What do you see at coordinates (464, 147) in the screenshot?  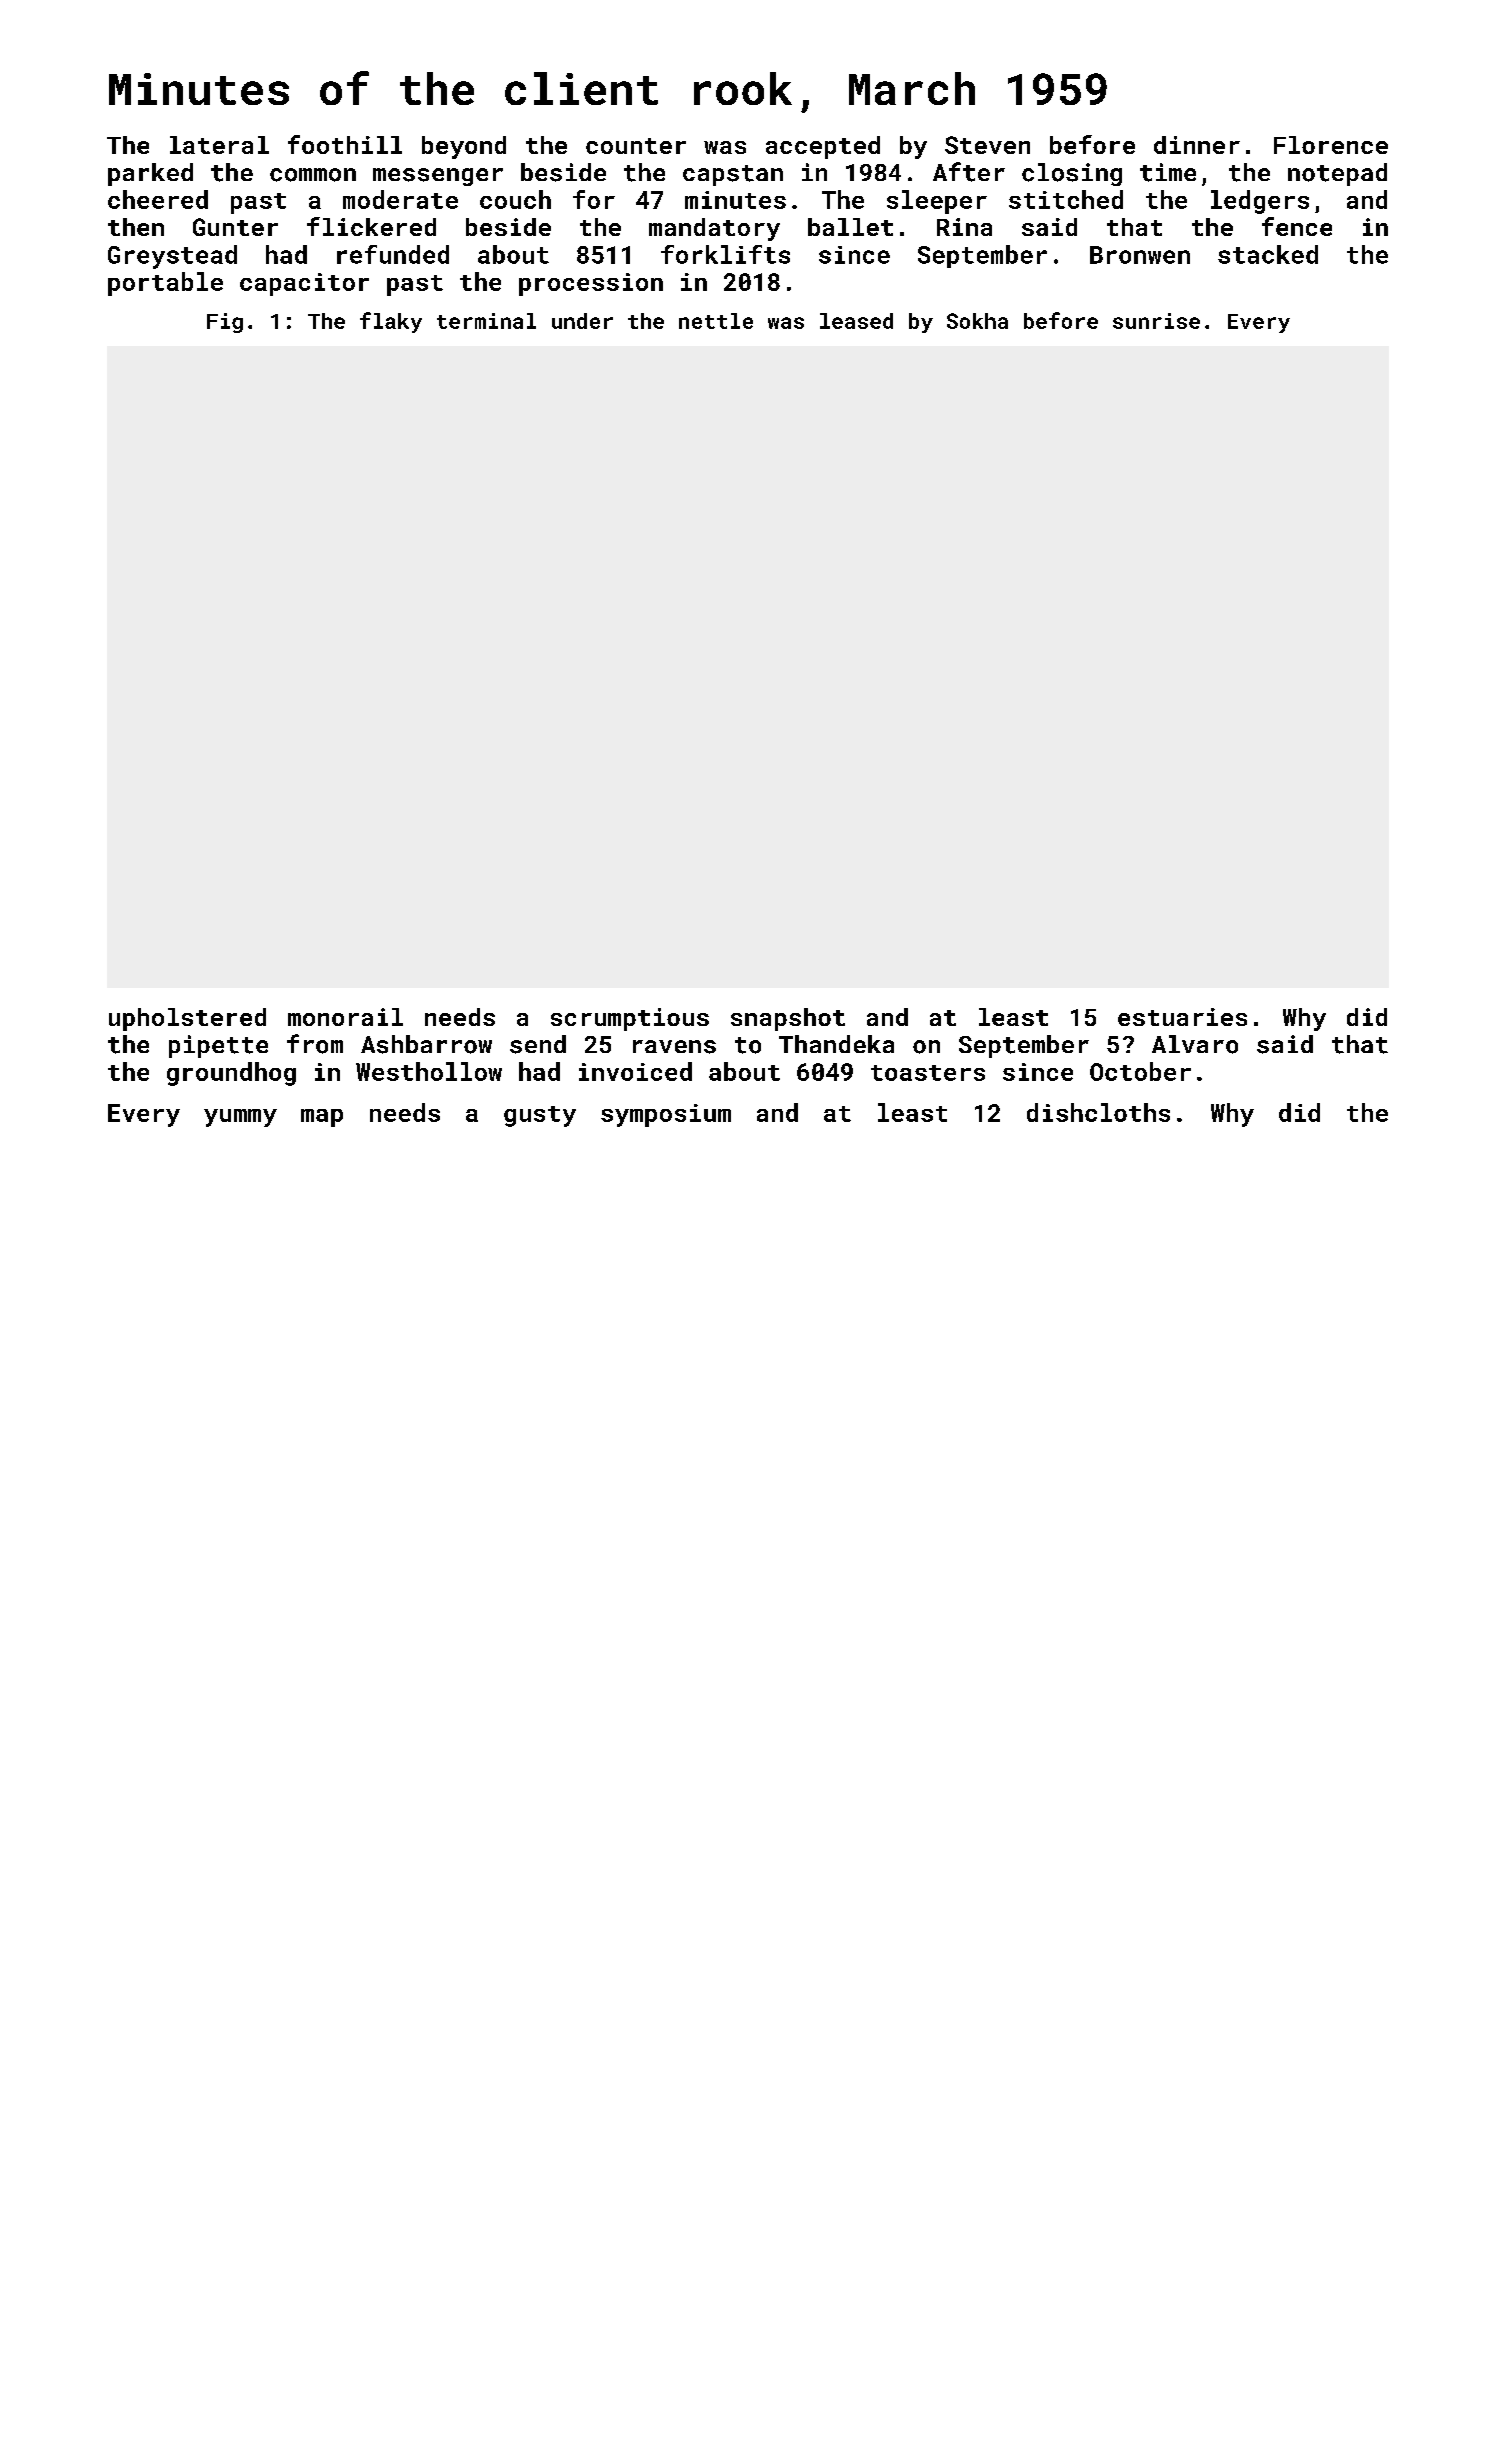 I see `beyond` at bounding box center [464, 147].
